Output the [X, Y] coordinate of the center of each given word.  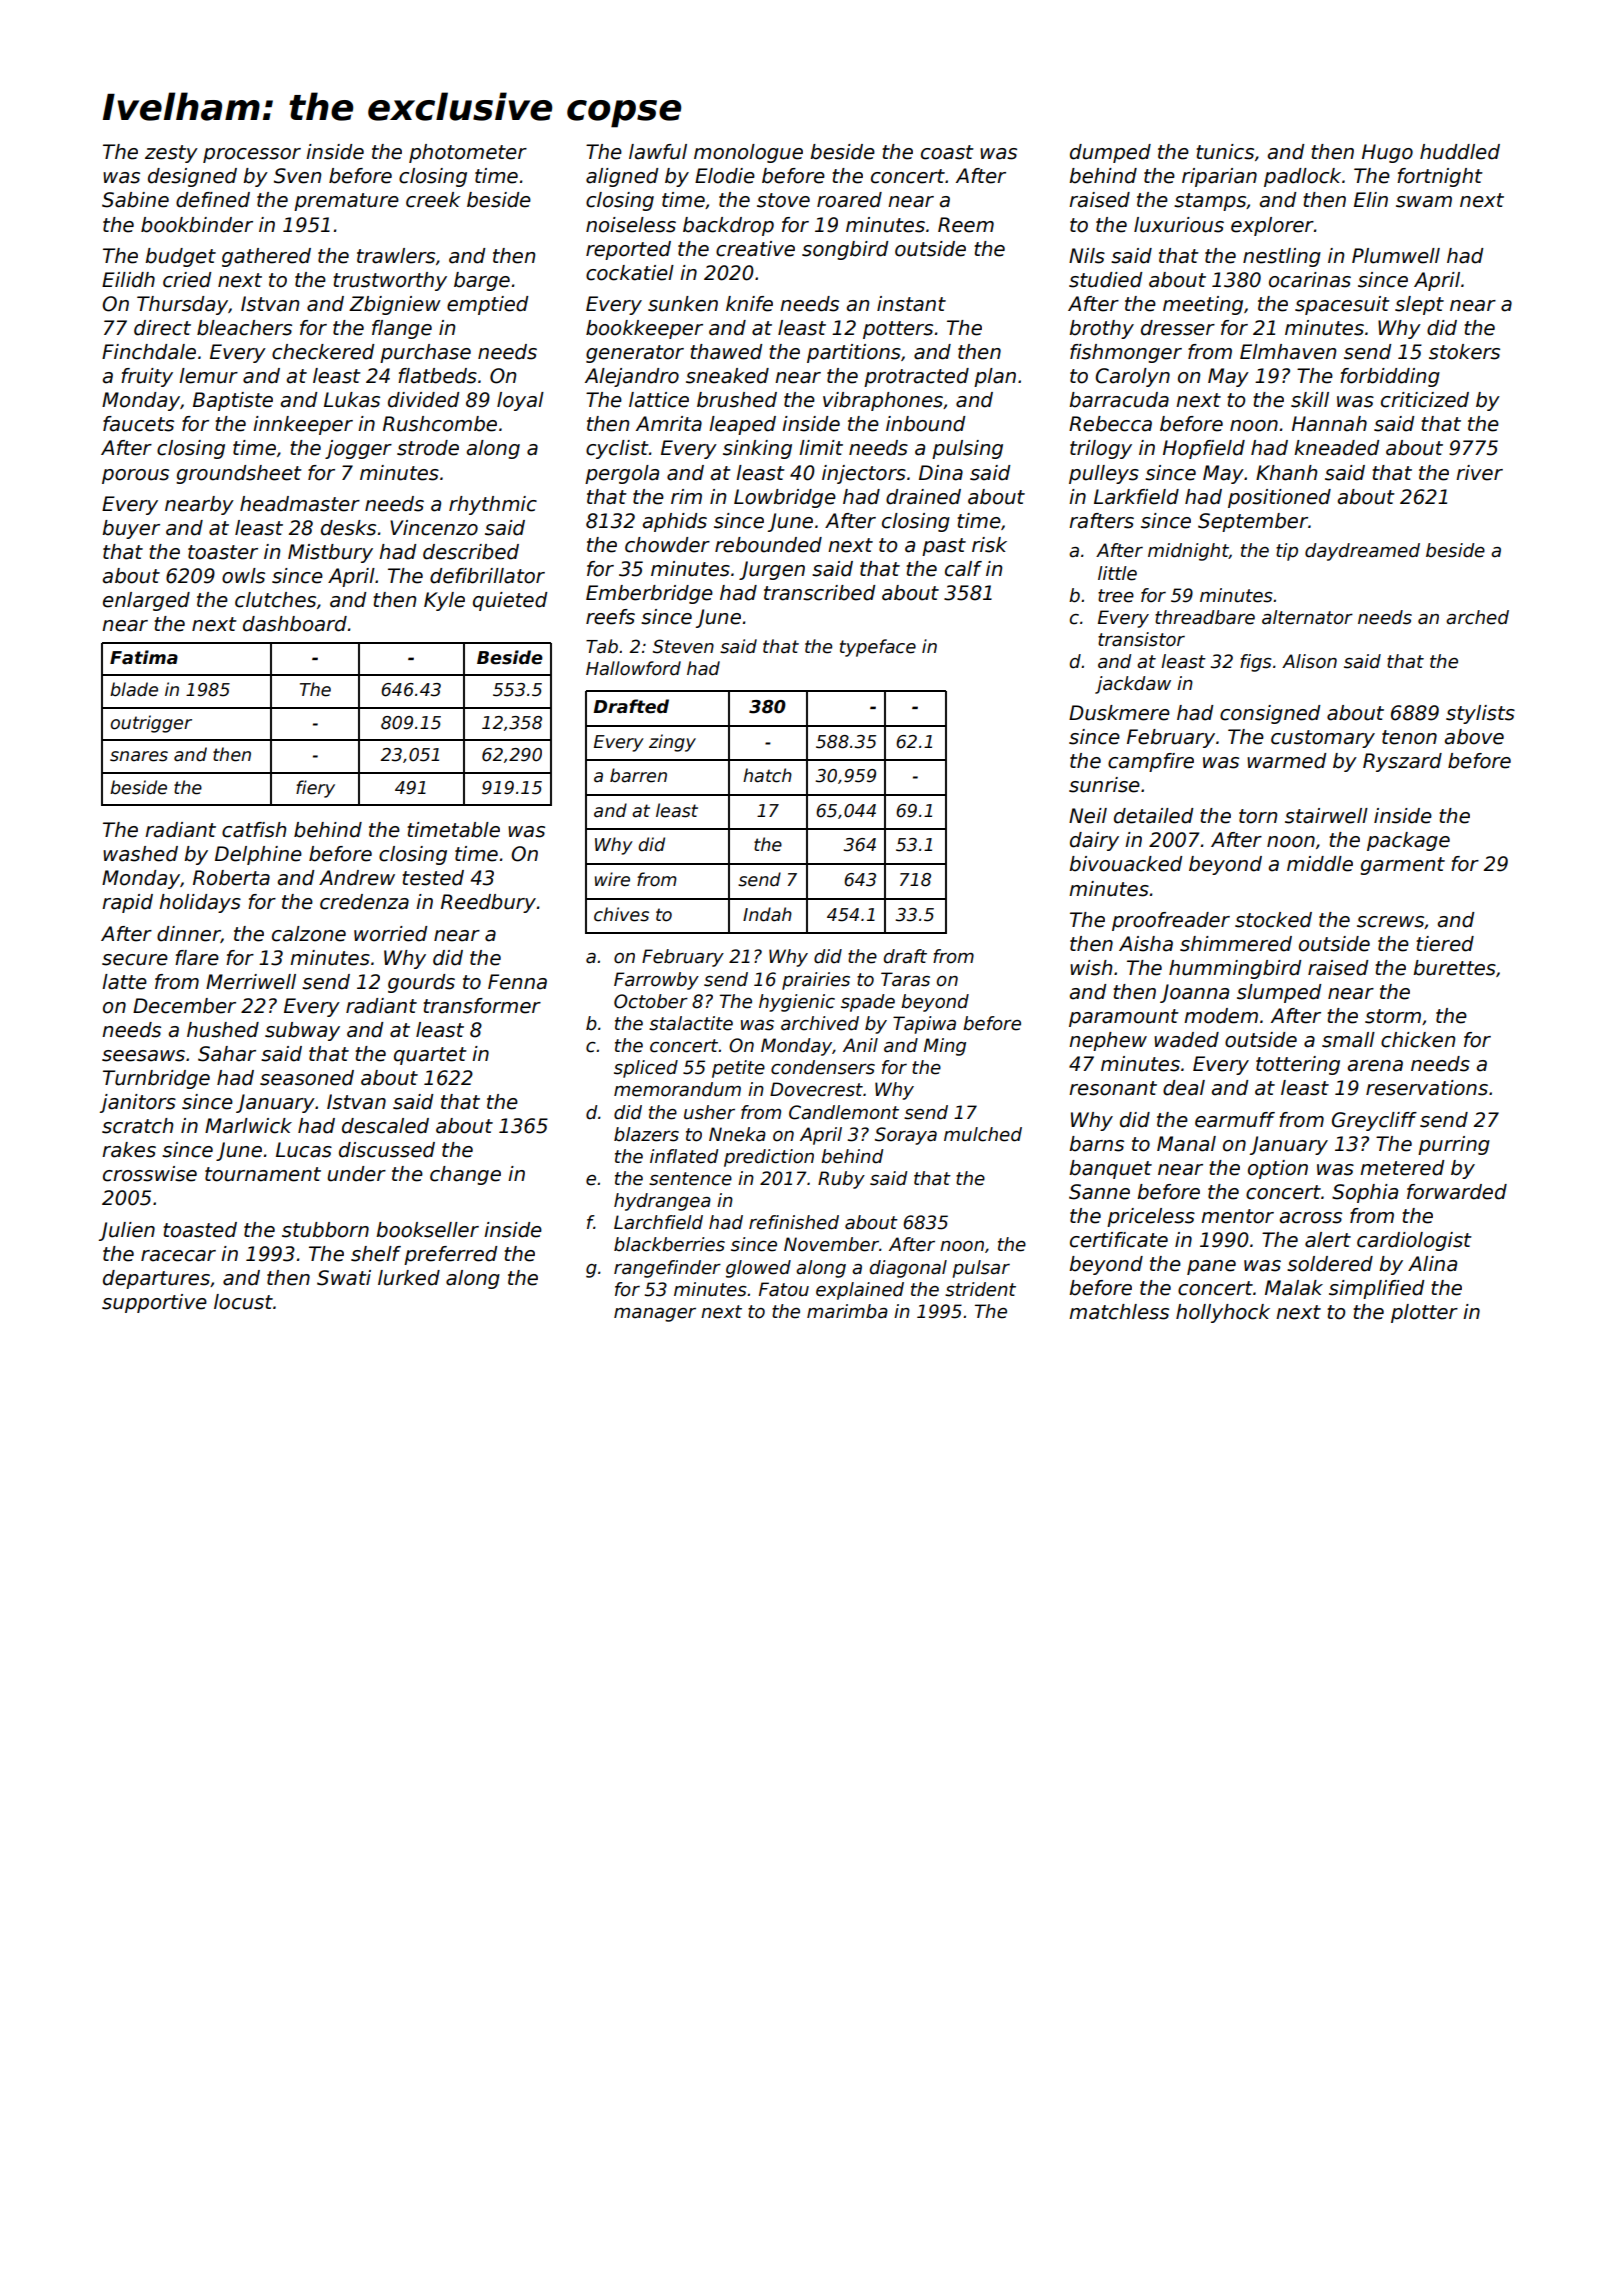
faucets [138, 424]
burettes [1454, 968]
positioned [1279, 498]
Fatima [144, 657]
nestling [1282, 257]
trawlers [396, 256]
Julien [127, 1231]
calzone [309, 934]
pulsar [981, 1269]
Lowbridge [785, 498]
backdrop [728, 226]
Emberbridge [649, 594]
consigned [1270, 714]
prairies [816, 981]
